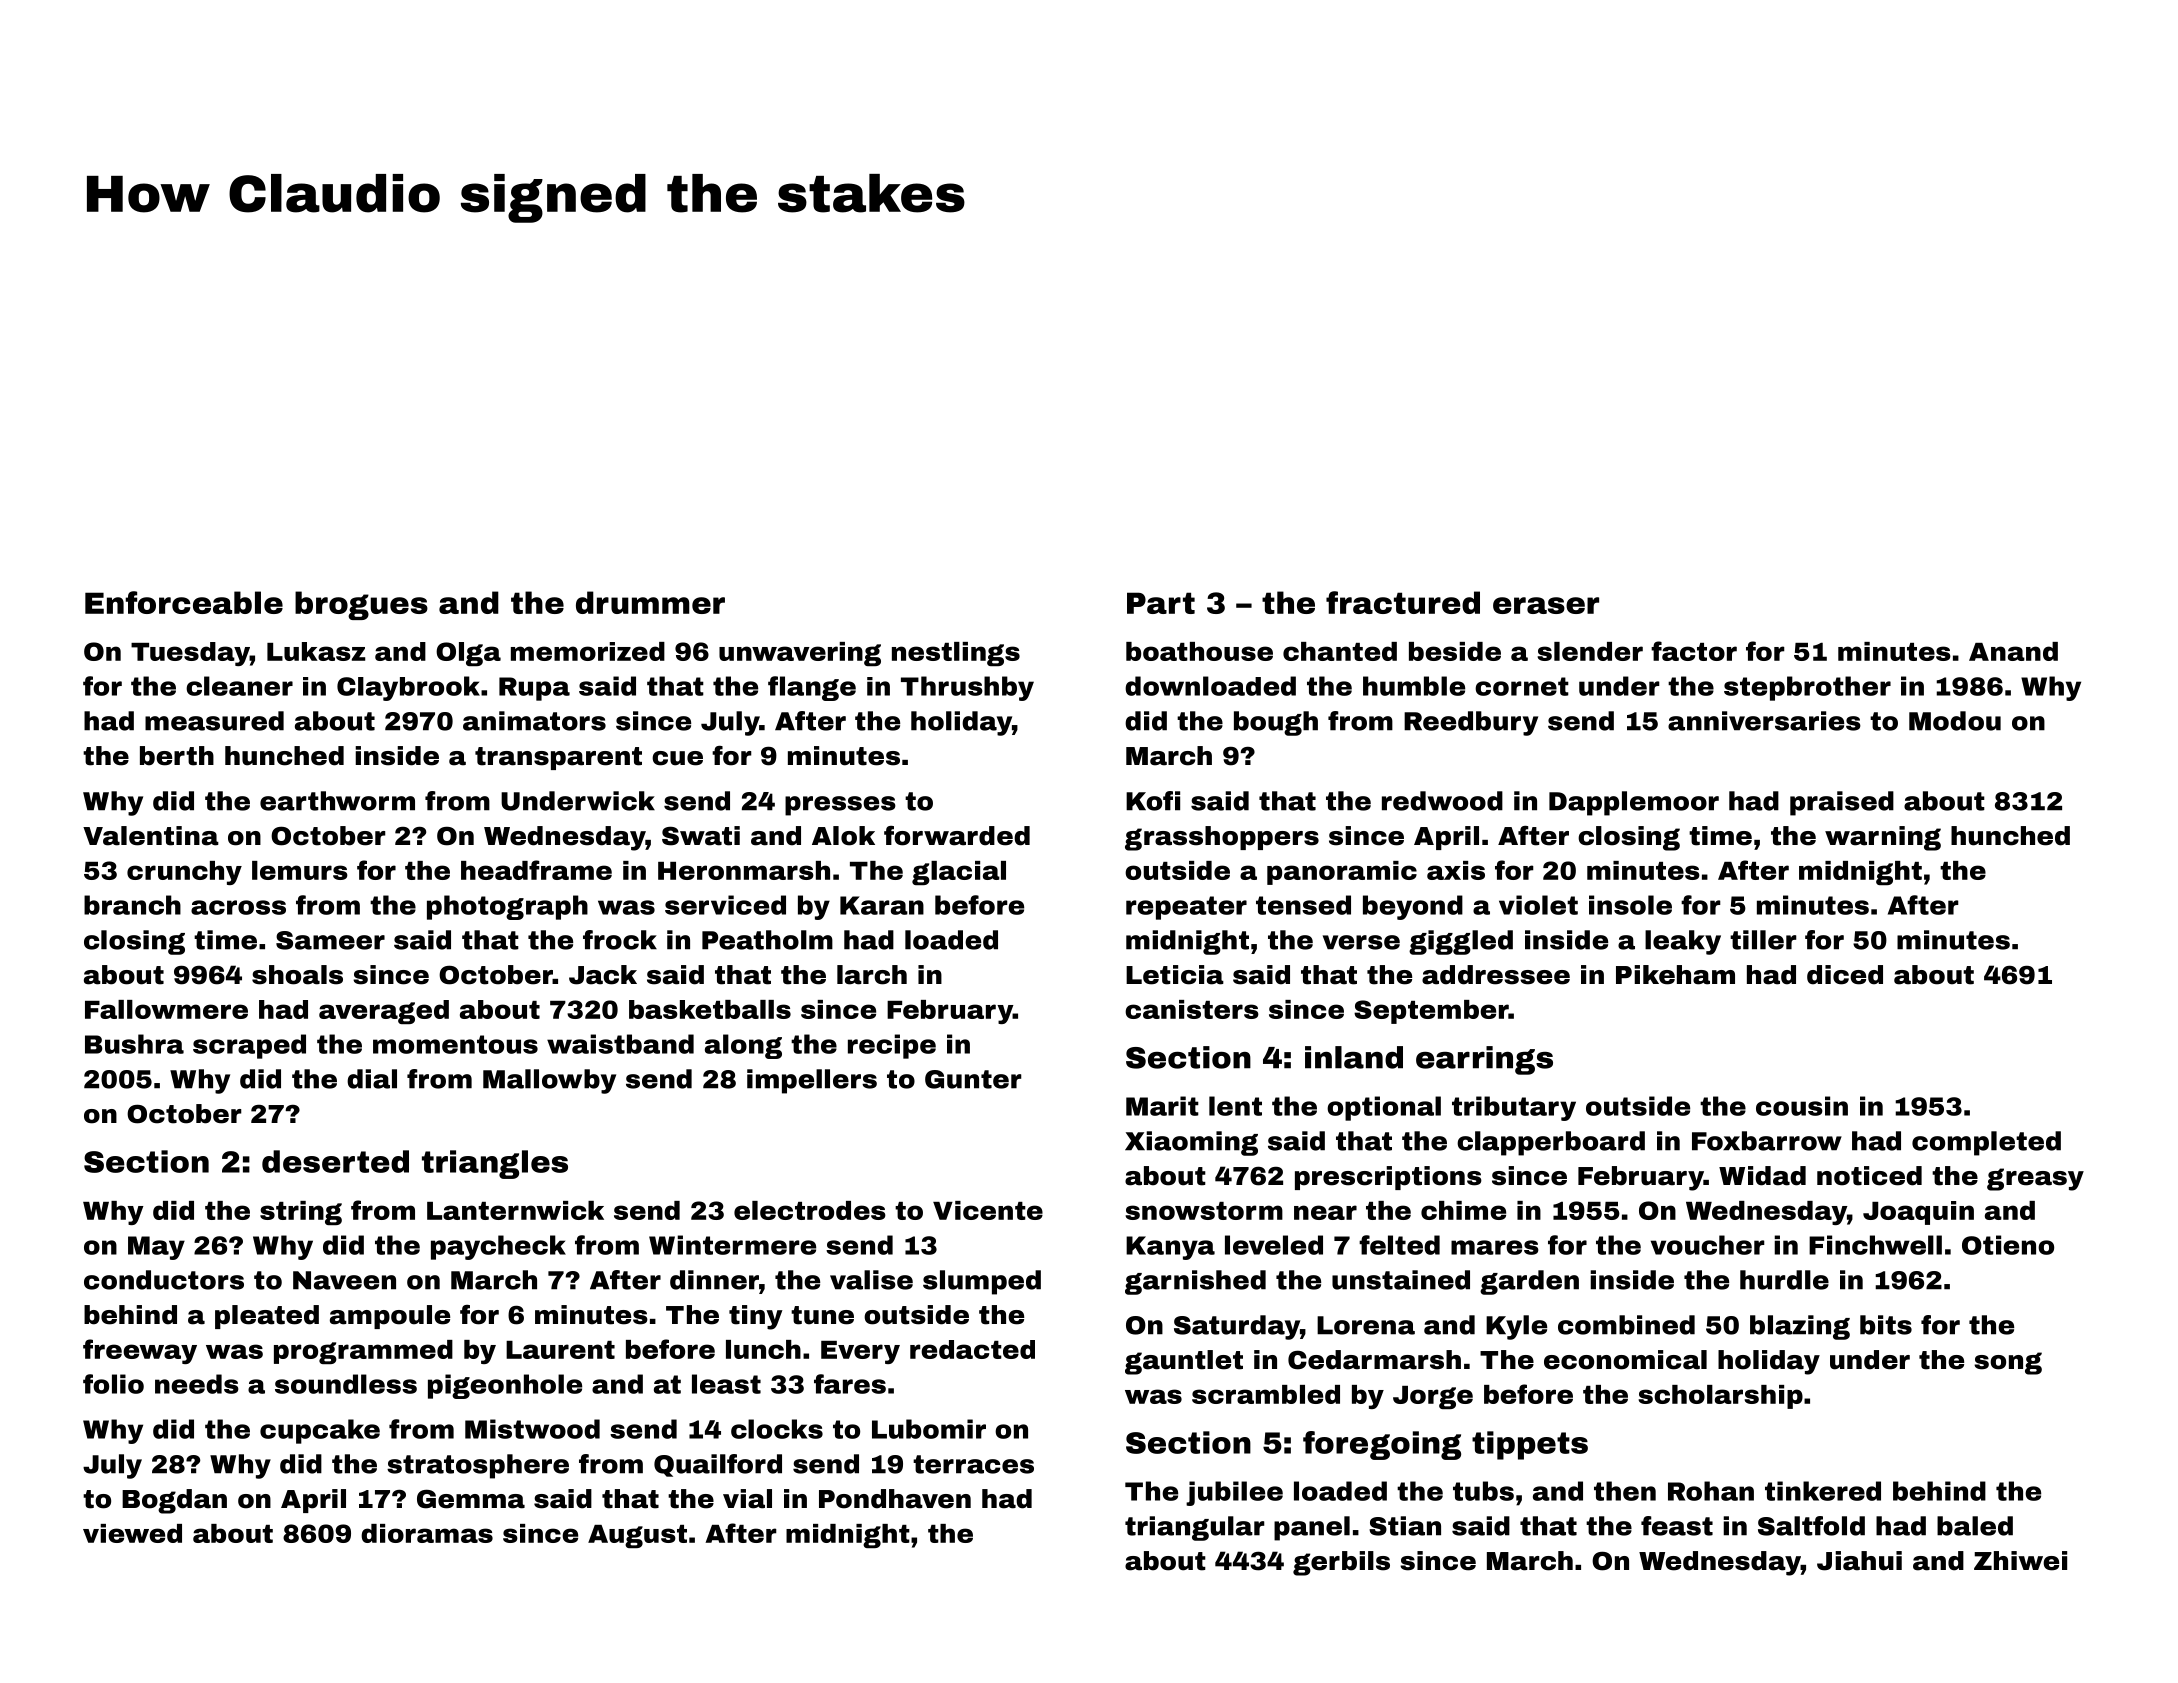 The height and width of the screenshot is (1683, 2178). Describe the element at coordinates (1276, 723) in the screenshot. I see `bough` at that location.
